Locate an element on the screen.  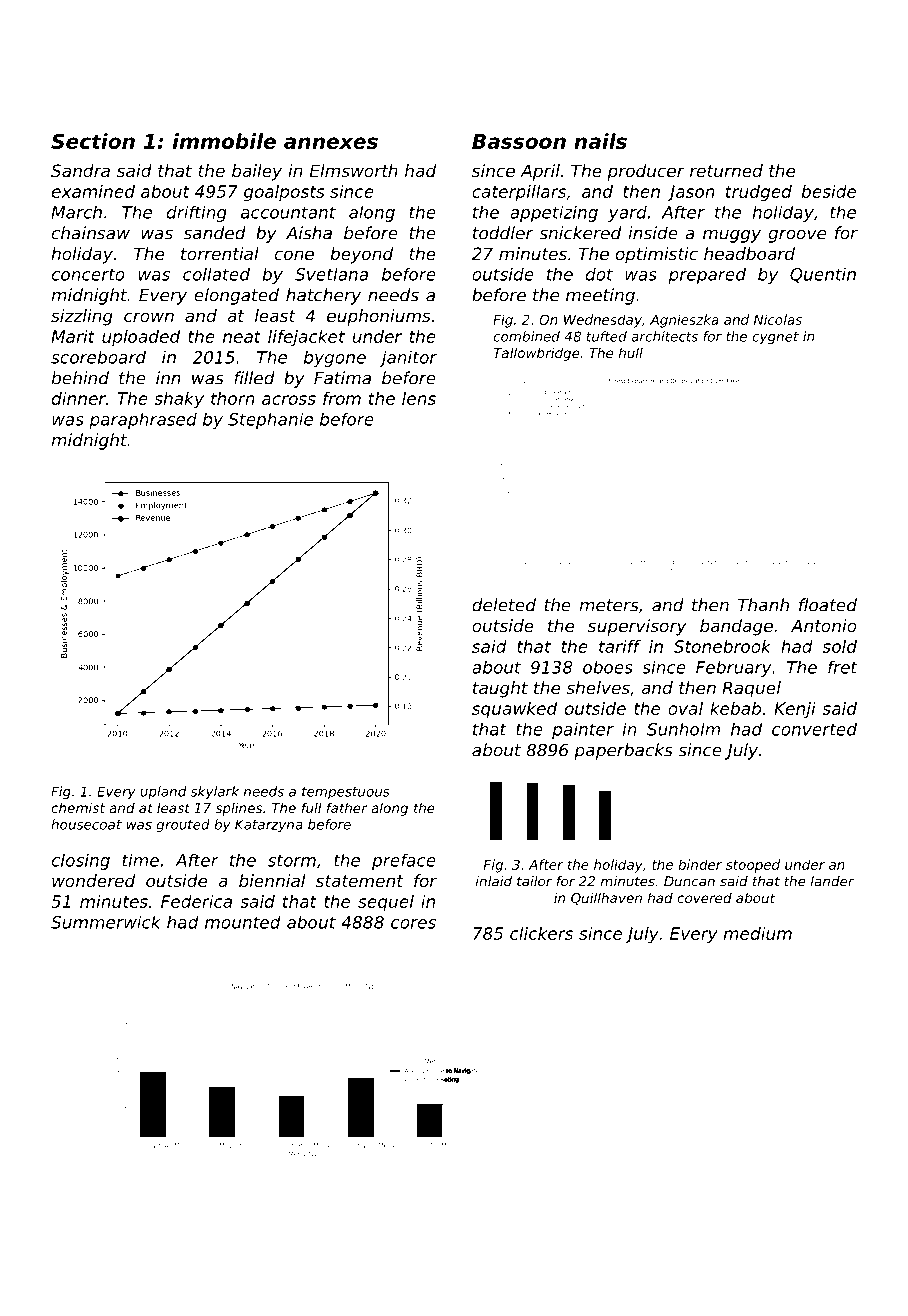
shaky is located at coordinates (179, 400).
